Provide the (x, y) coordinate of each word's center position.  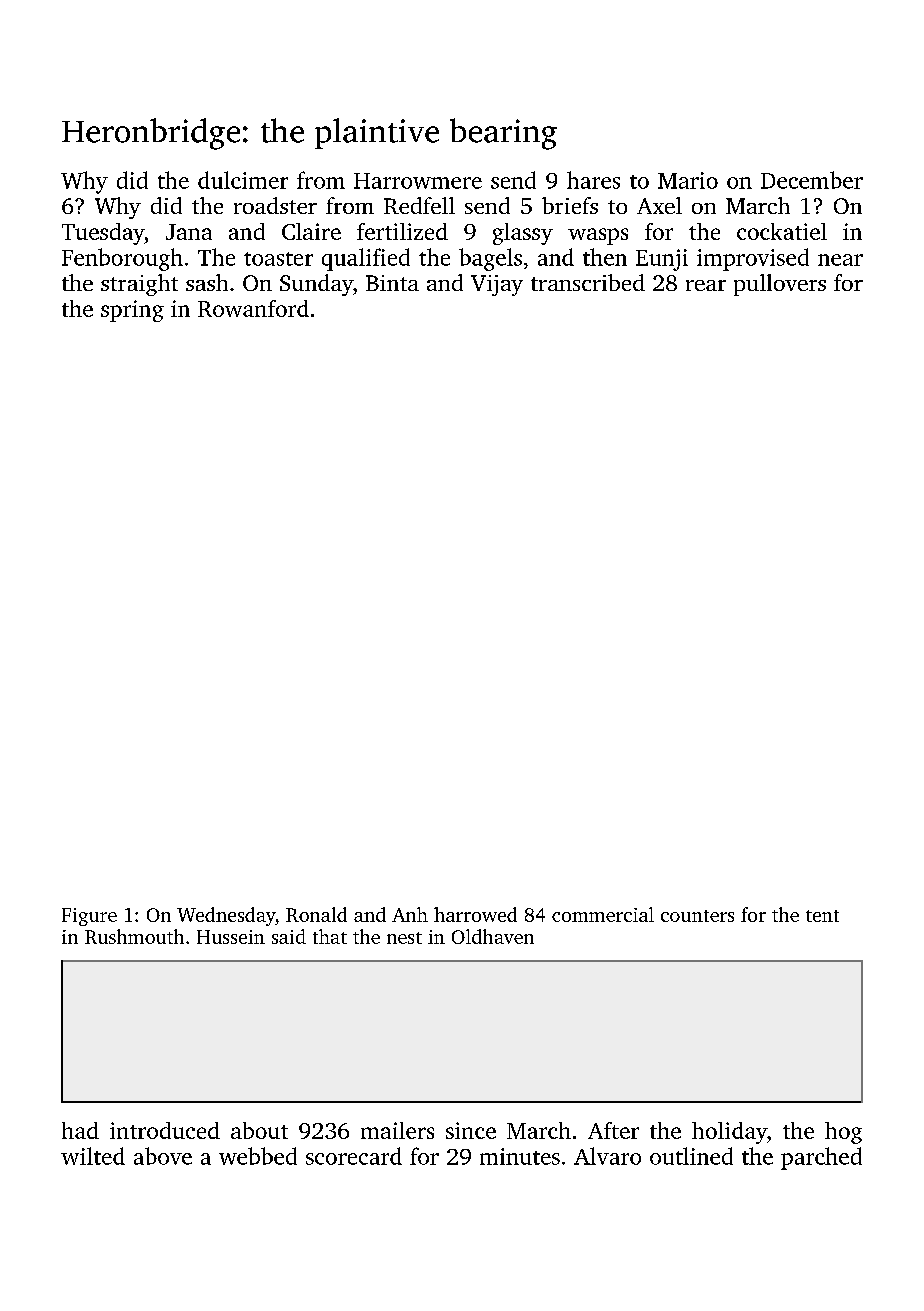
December (812, 180)
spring (132, 311)
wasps (598, 236)
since (471, 1130)
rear (706, 285)
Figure (89, 917)
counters (697, 916)
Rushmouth (134, 936)
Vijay (497, 285)
